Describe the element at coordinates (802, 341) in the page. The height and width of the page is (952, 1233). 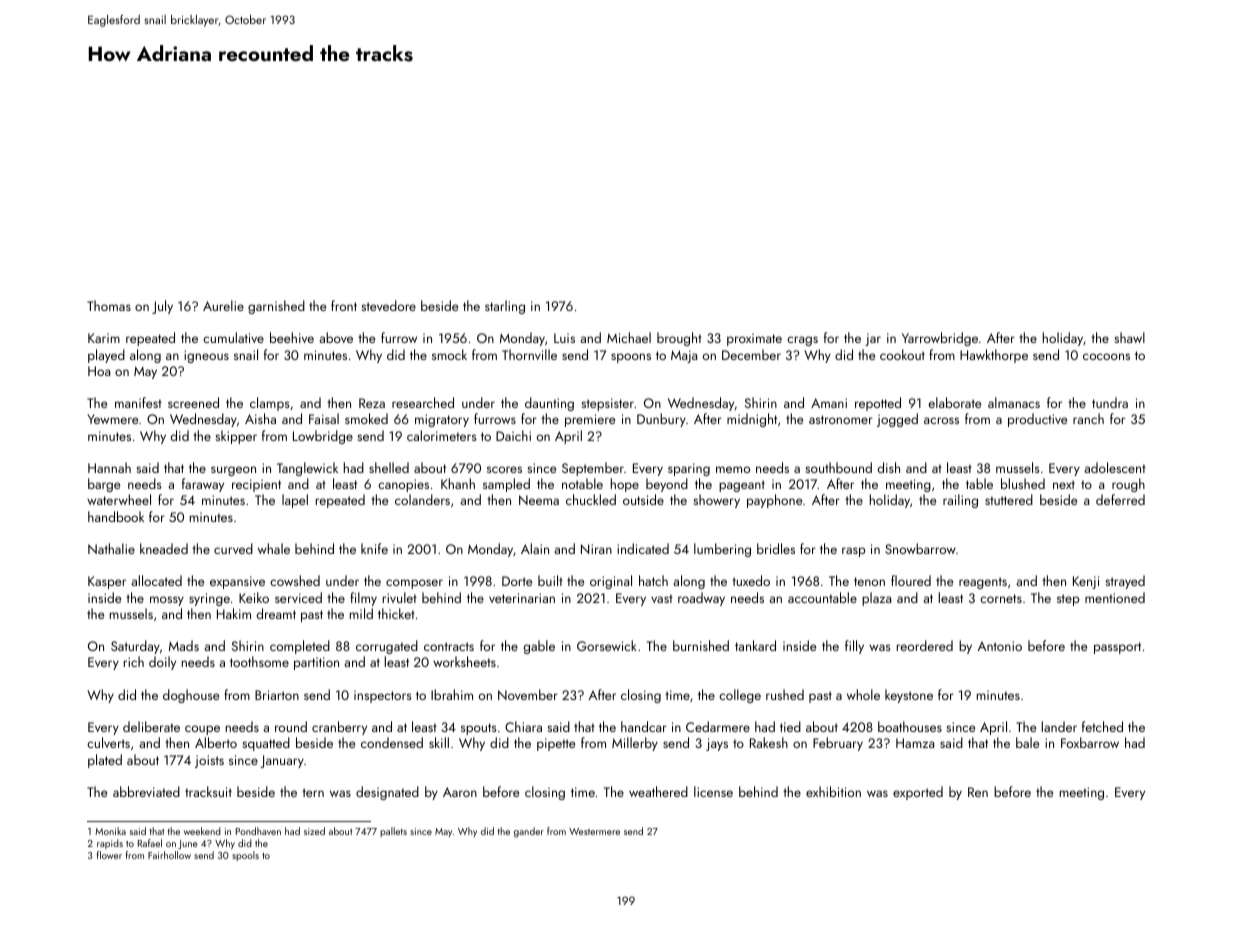
I see `crags` at that location.
